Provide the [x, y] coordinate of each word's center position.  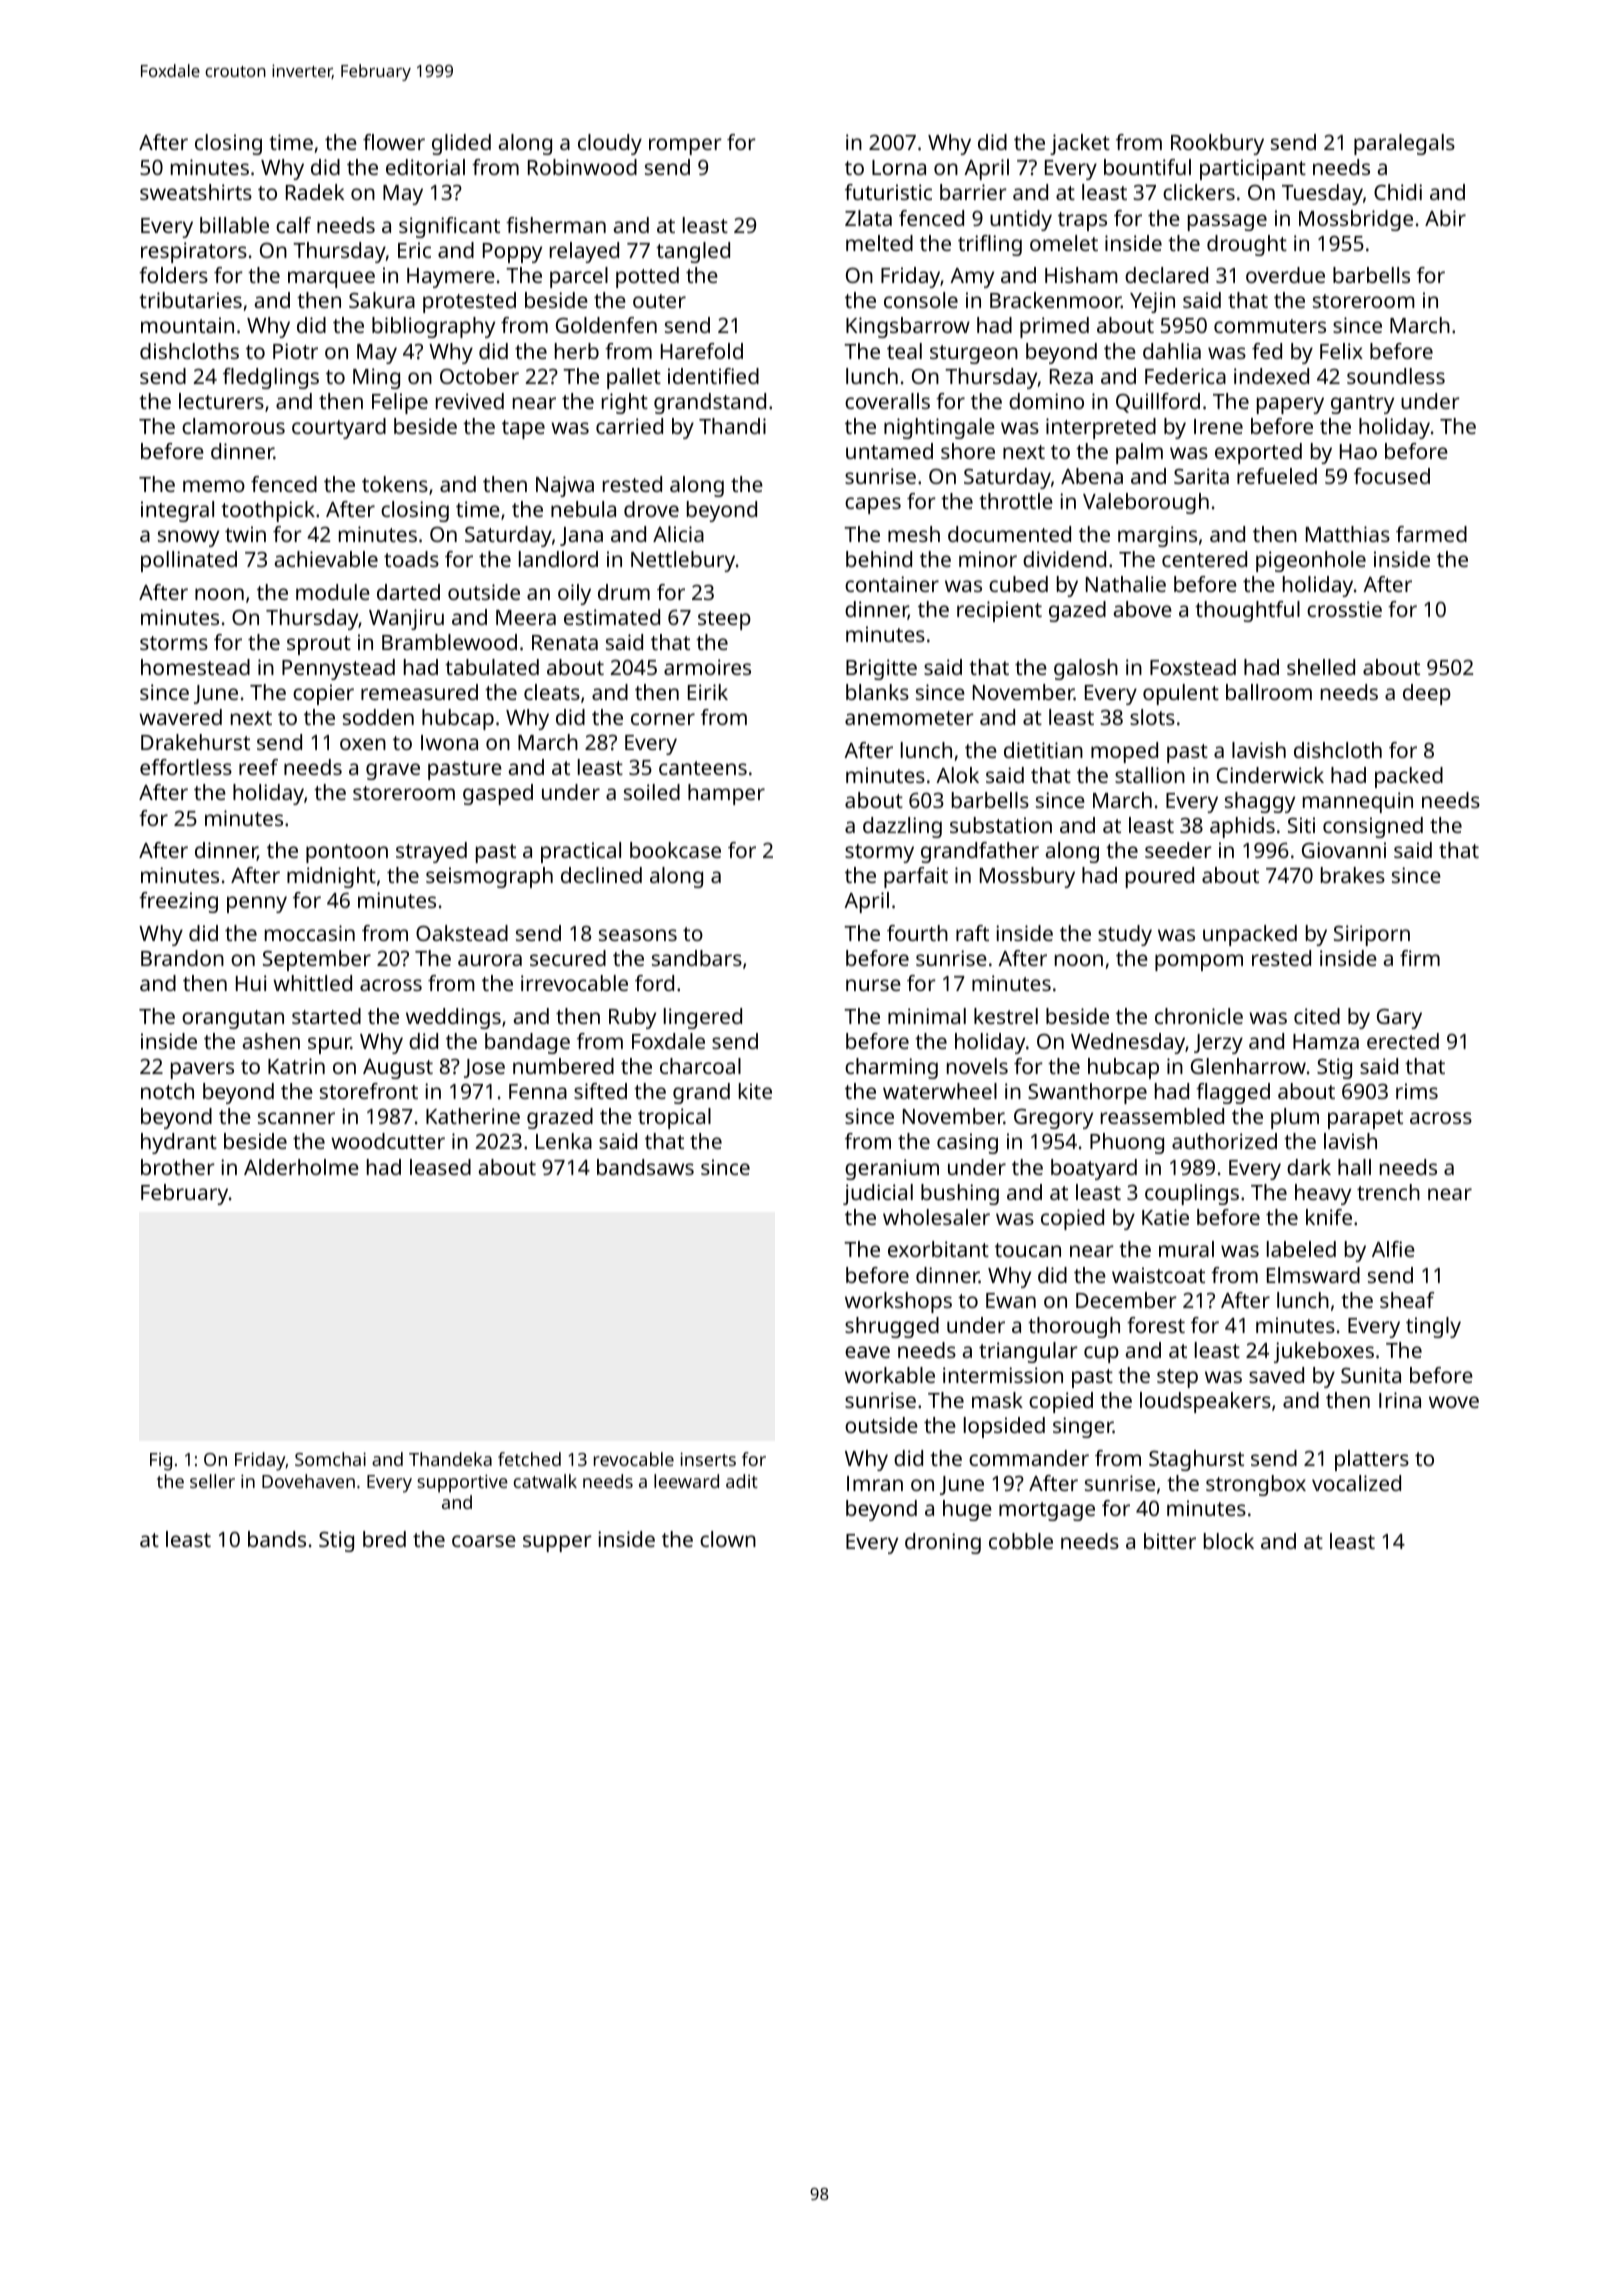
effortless [186, 767]
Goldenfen [606, 325]
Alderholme [301, 1167]
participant [1253, 169]
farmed [1431, 534]
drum [624, 592]
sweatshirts [196, 192]
